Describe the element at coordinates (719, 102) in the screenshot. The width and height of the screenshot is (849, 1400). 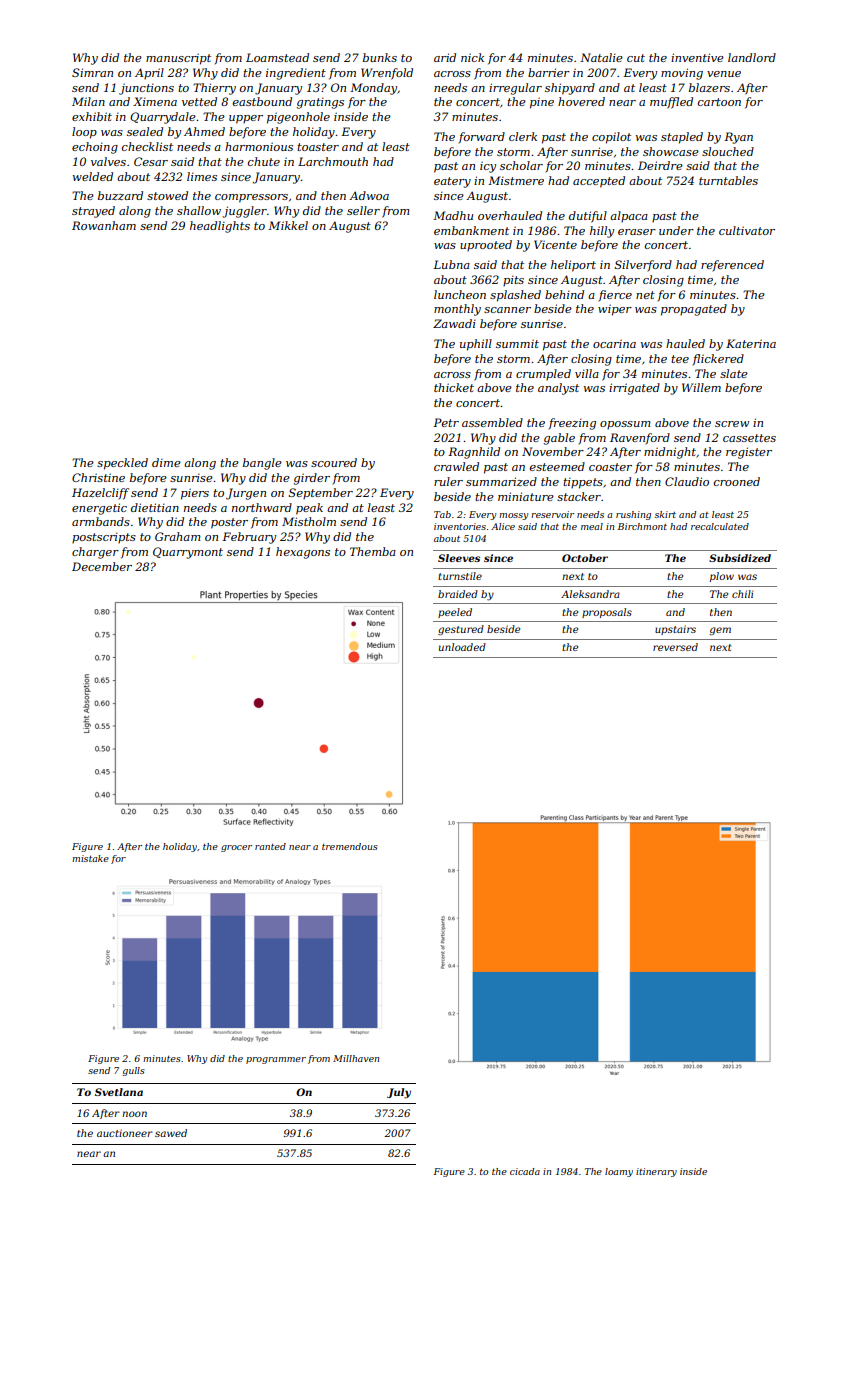
I see `cartoon` at that location.
